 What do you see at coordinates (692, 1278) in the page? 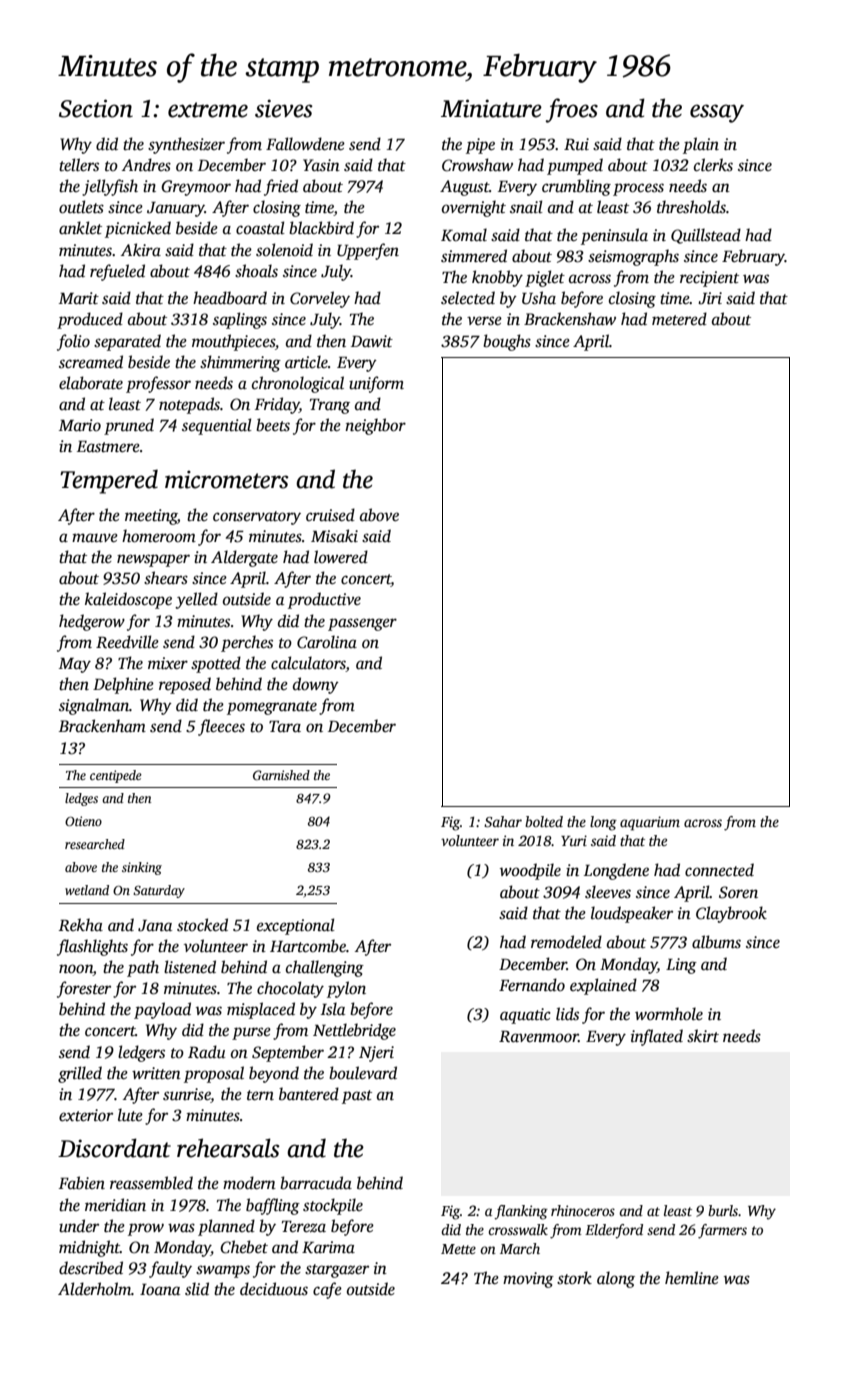
I see `hemline` at bounding box center [692, 1278].
